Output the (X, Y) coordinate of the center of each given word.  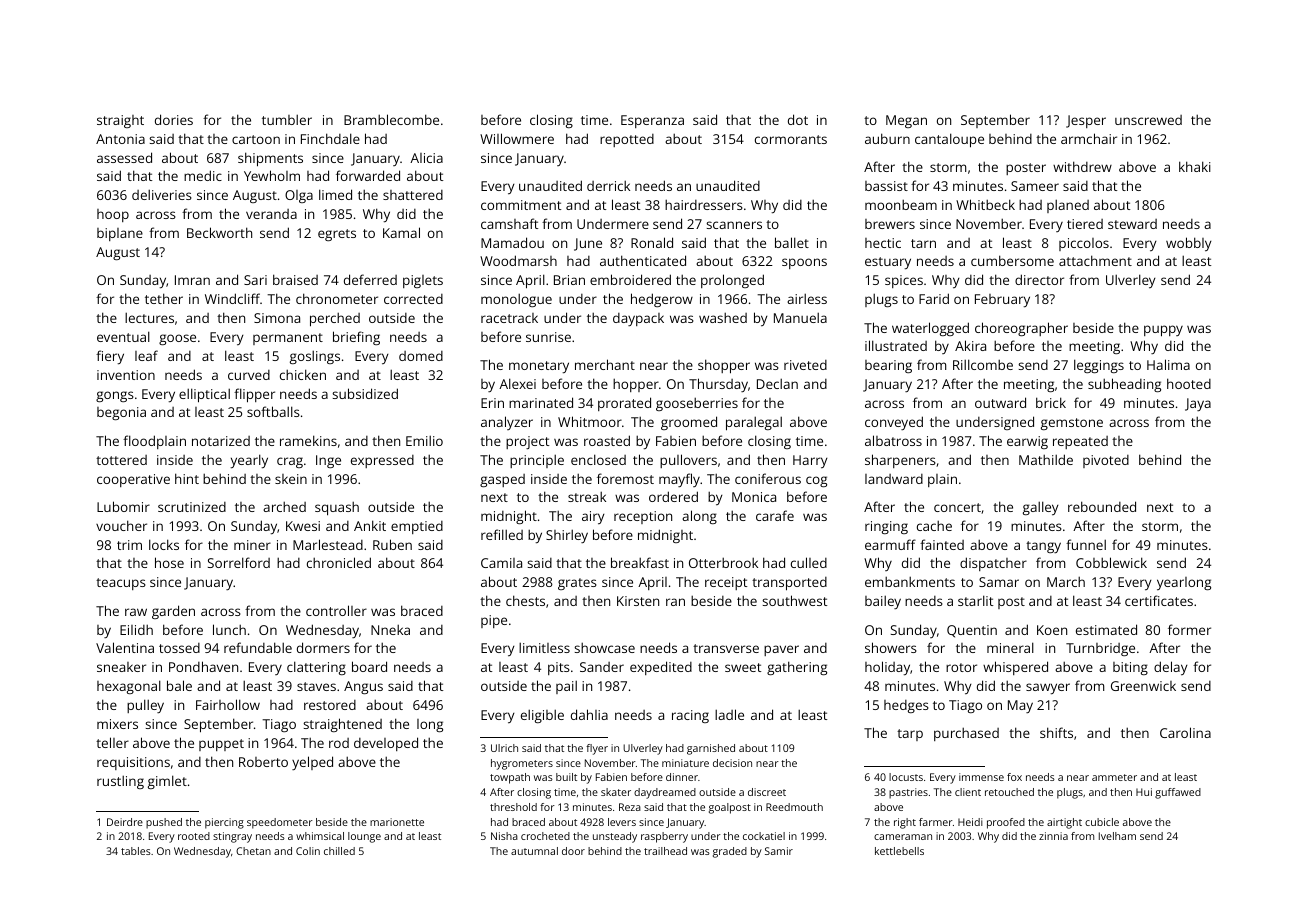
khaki (1195, 166)
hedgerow (662, 300)
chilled (339, 851)
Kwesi (303, 526)
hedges (906, 706)
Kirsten (638, 601)
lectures (149, 317)
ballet (792, 242)
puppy (1163, 331)
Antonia (120, 139)
